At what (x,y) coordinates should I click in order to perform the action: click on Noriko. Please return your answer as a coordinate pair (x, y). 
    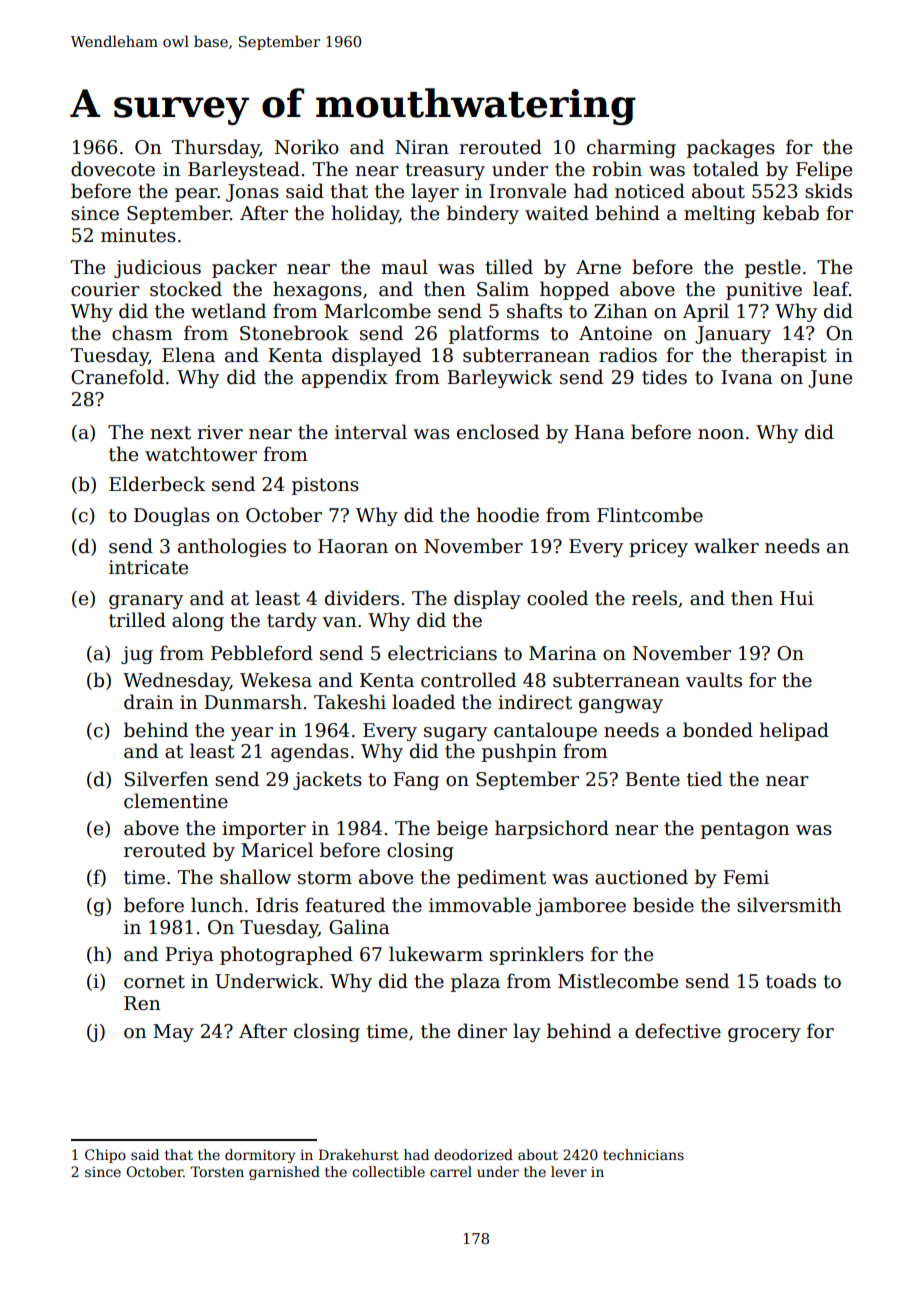
    Looking at the image, I should click on (307, 147).
